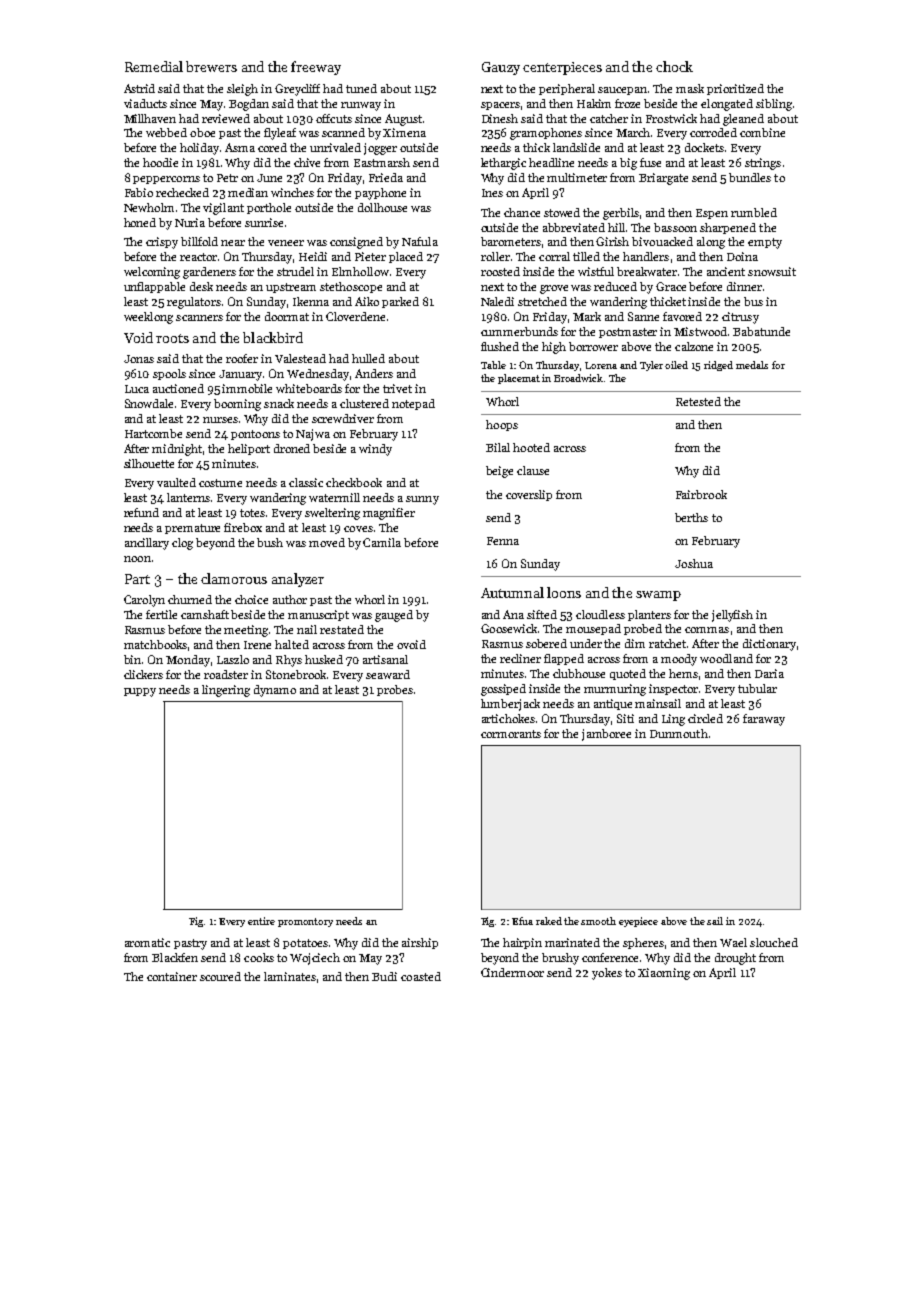  What do you see at coordinates (503, 690) in the screenshot?
I see `gossiped` at bounding box center [503, 690].
